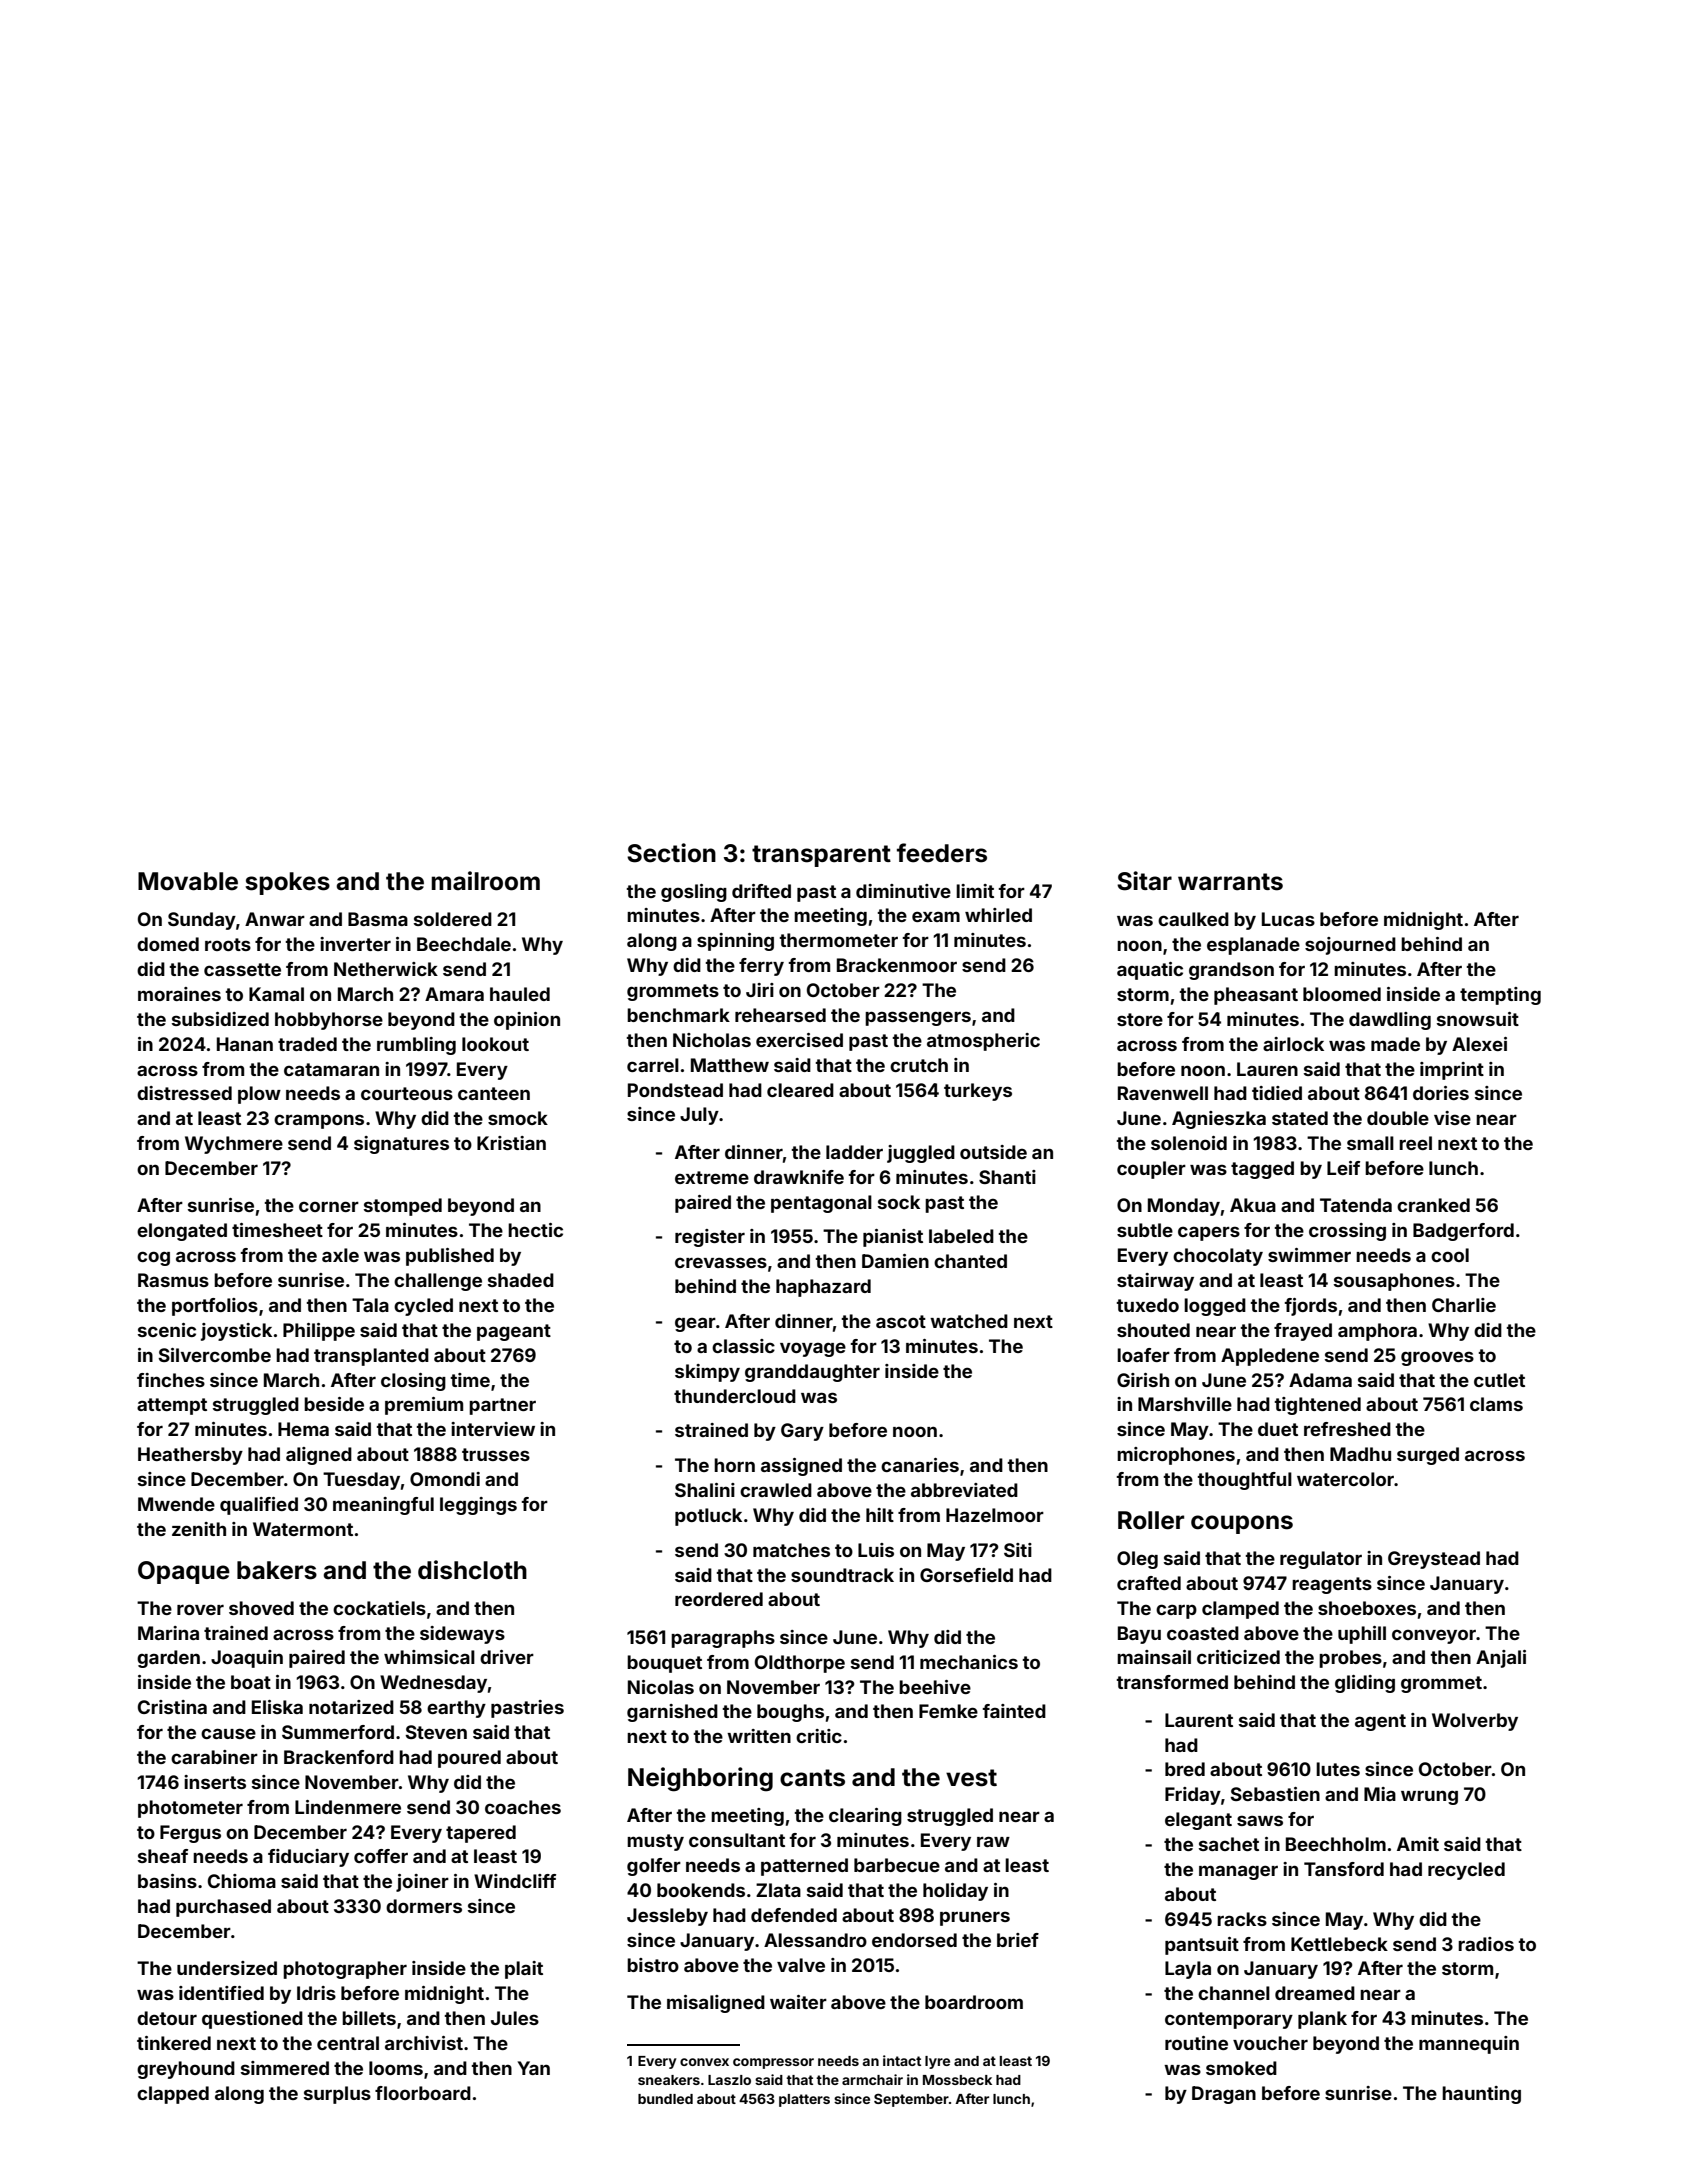  I want to click on platters, so click(804, 2100).
